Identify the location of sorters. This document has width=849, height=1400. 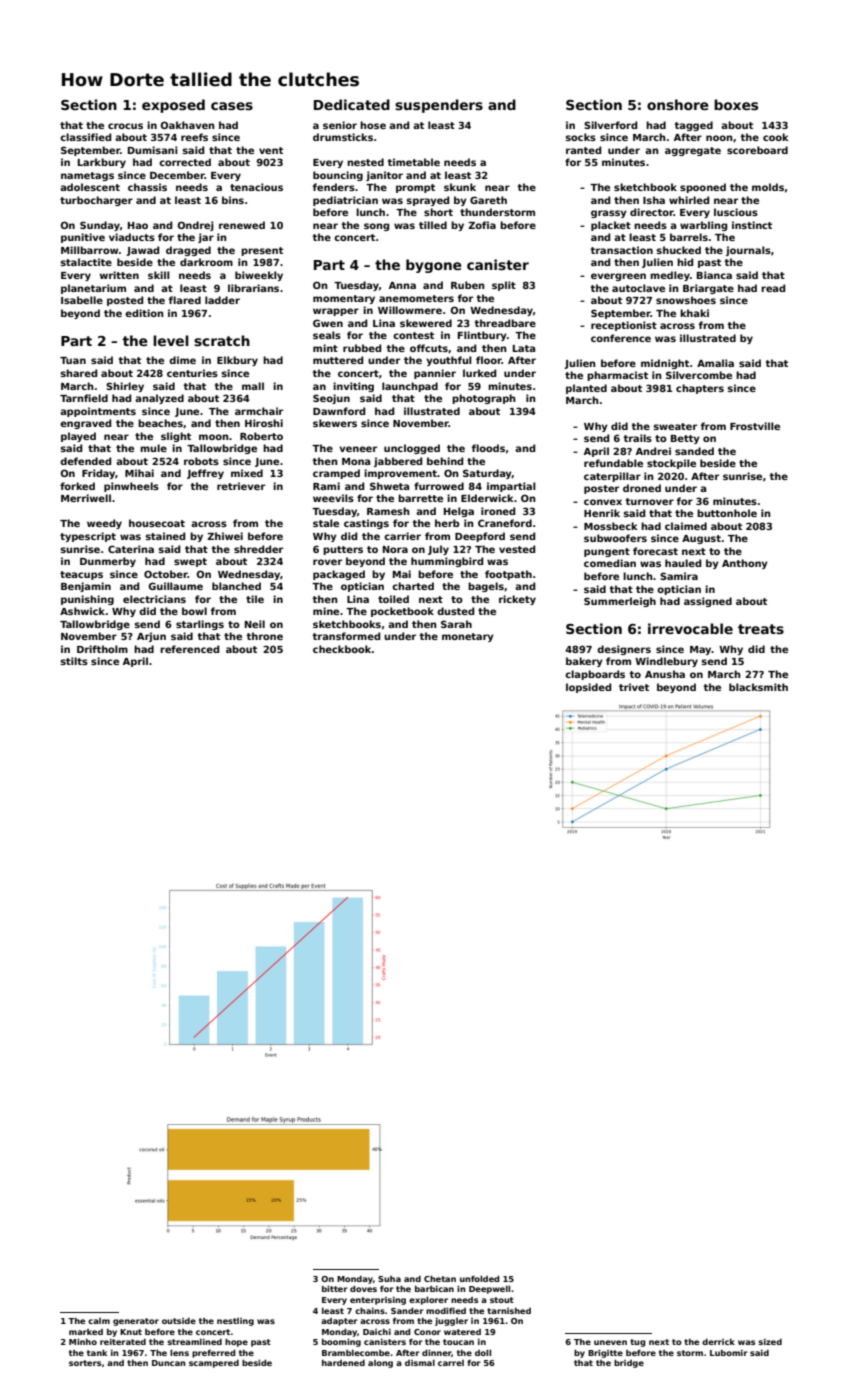
(85, 1363).
